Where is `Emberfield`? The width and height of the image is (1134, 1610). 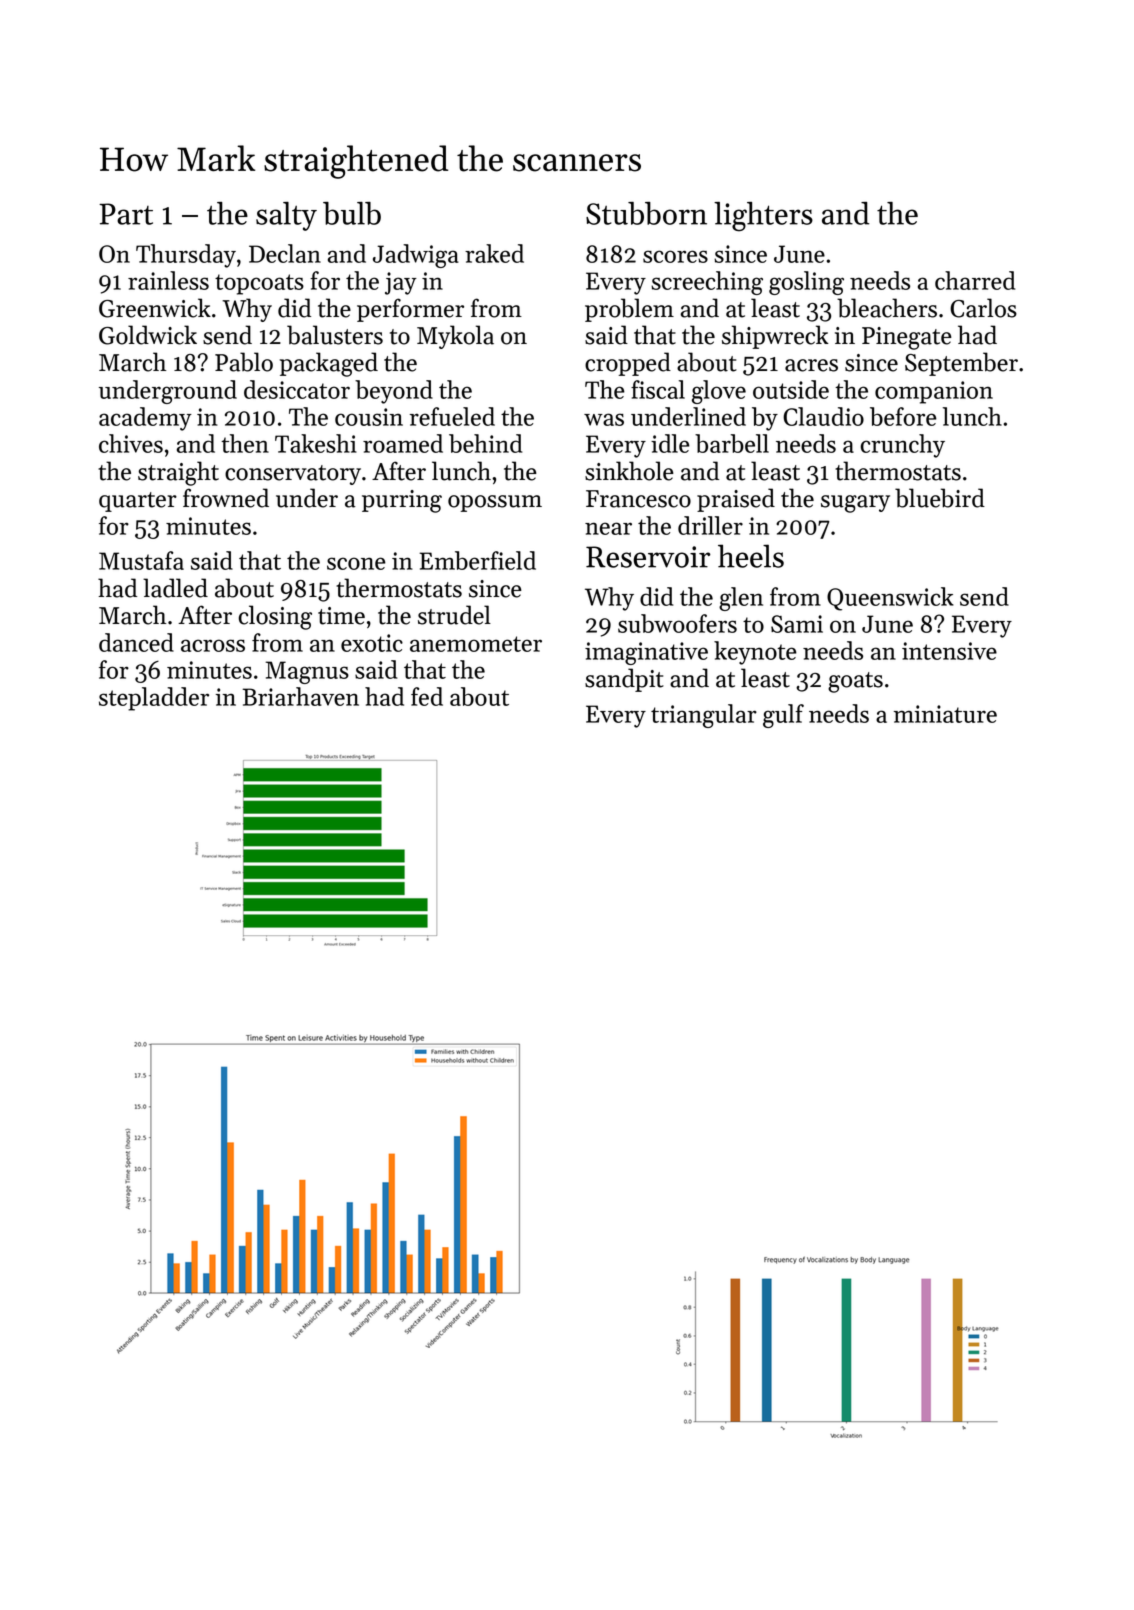 Emberfield is located at coordinates (477, 560).
